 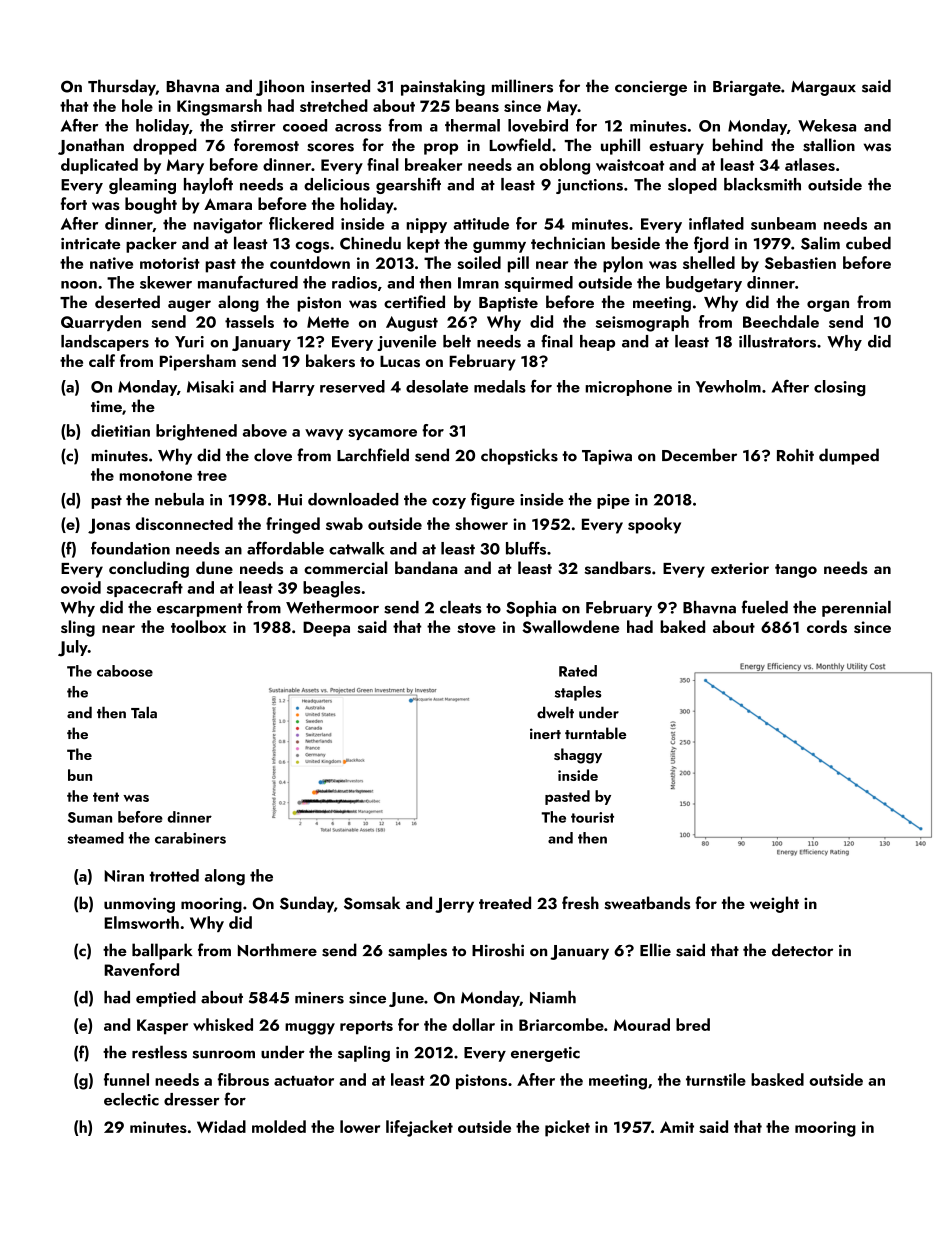 What do you see at coordinates (840, 388) in the screenshot?
I see `closing` at bounding box center [840, 388].
